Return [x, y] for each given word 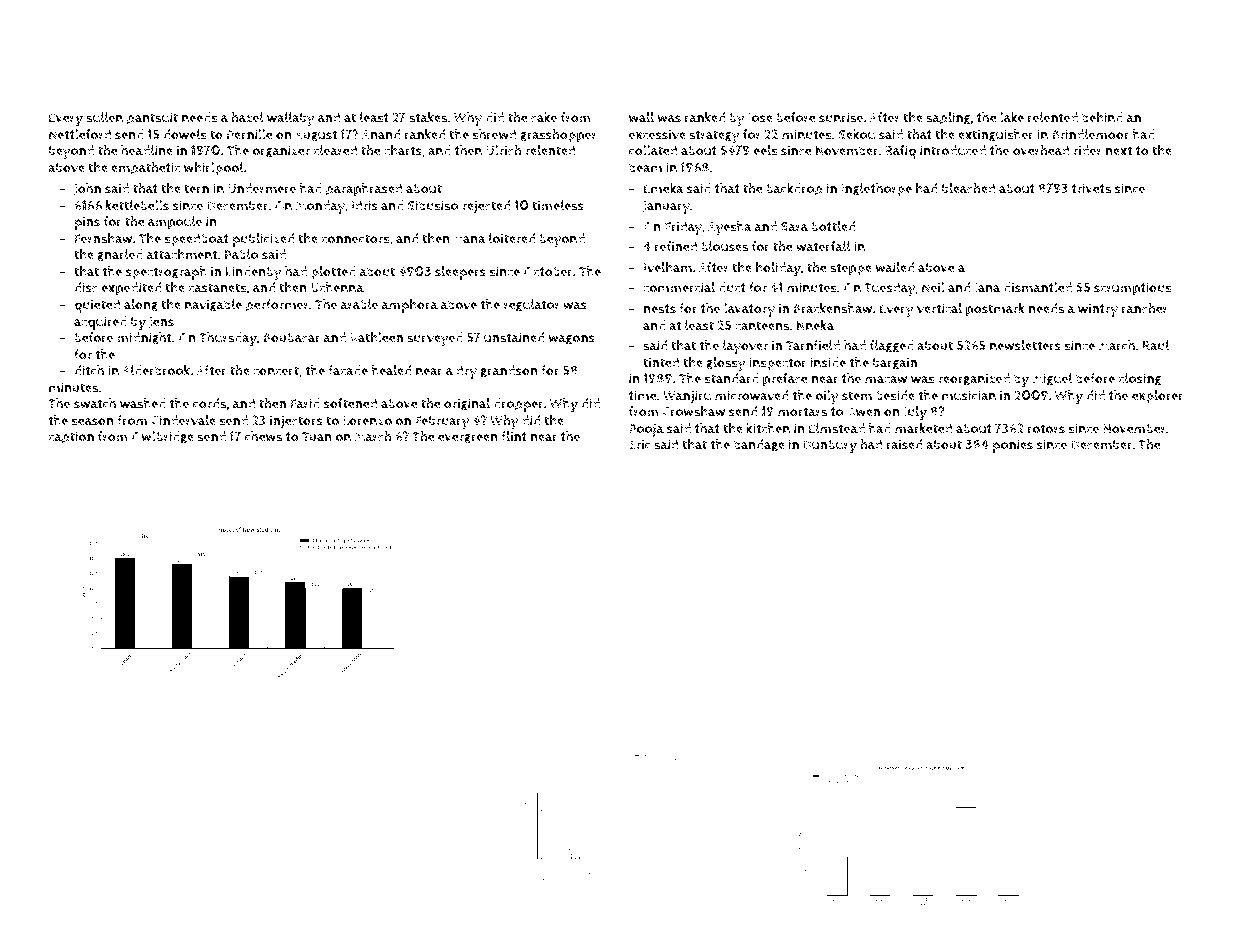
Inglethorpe [876, 190]
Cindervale [183, 420]
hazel [247, 117]
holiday [778, 269]
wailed [895, 267]
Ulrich [503, 150]
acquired [100, 323]
